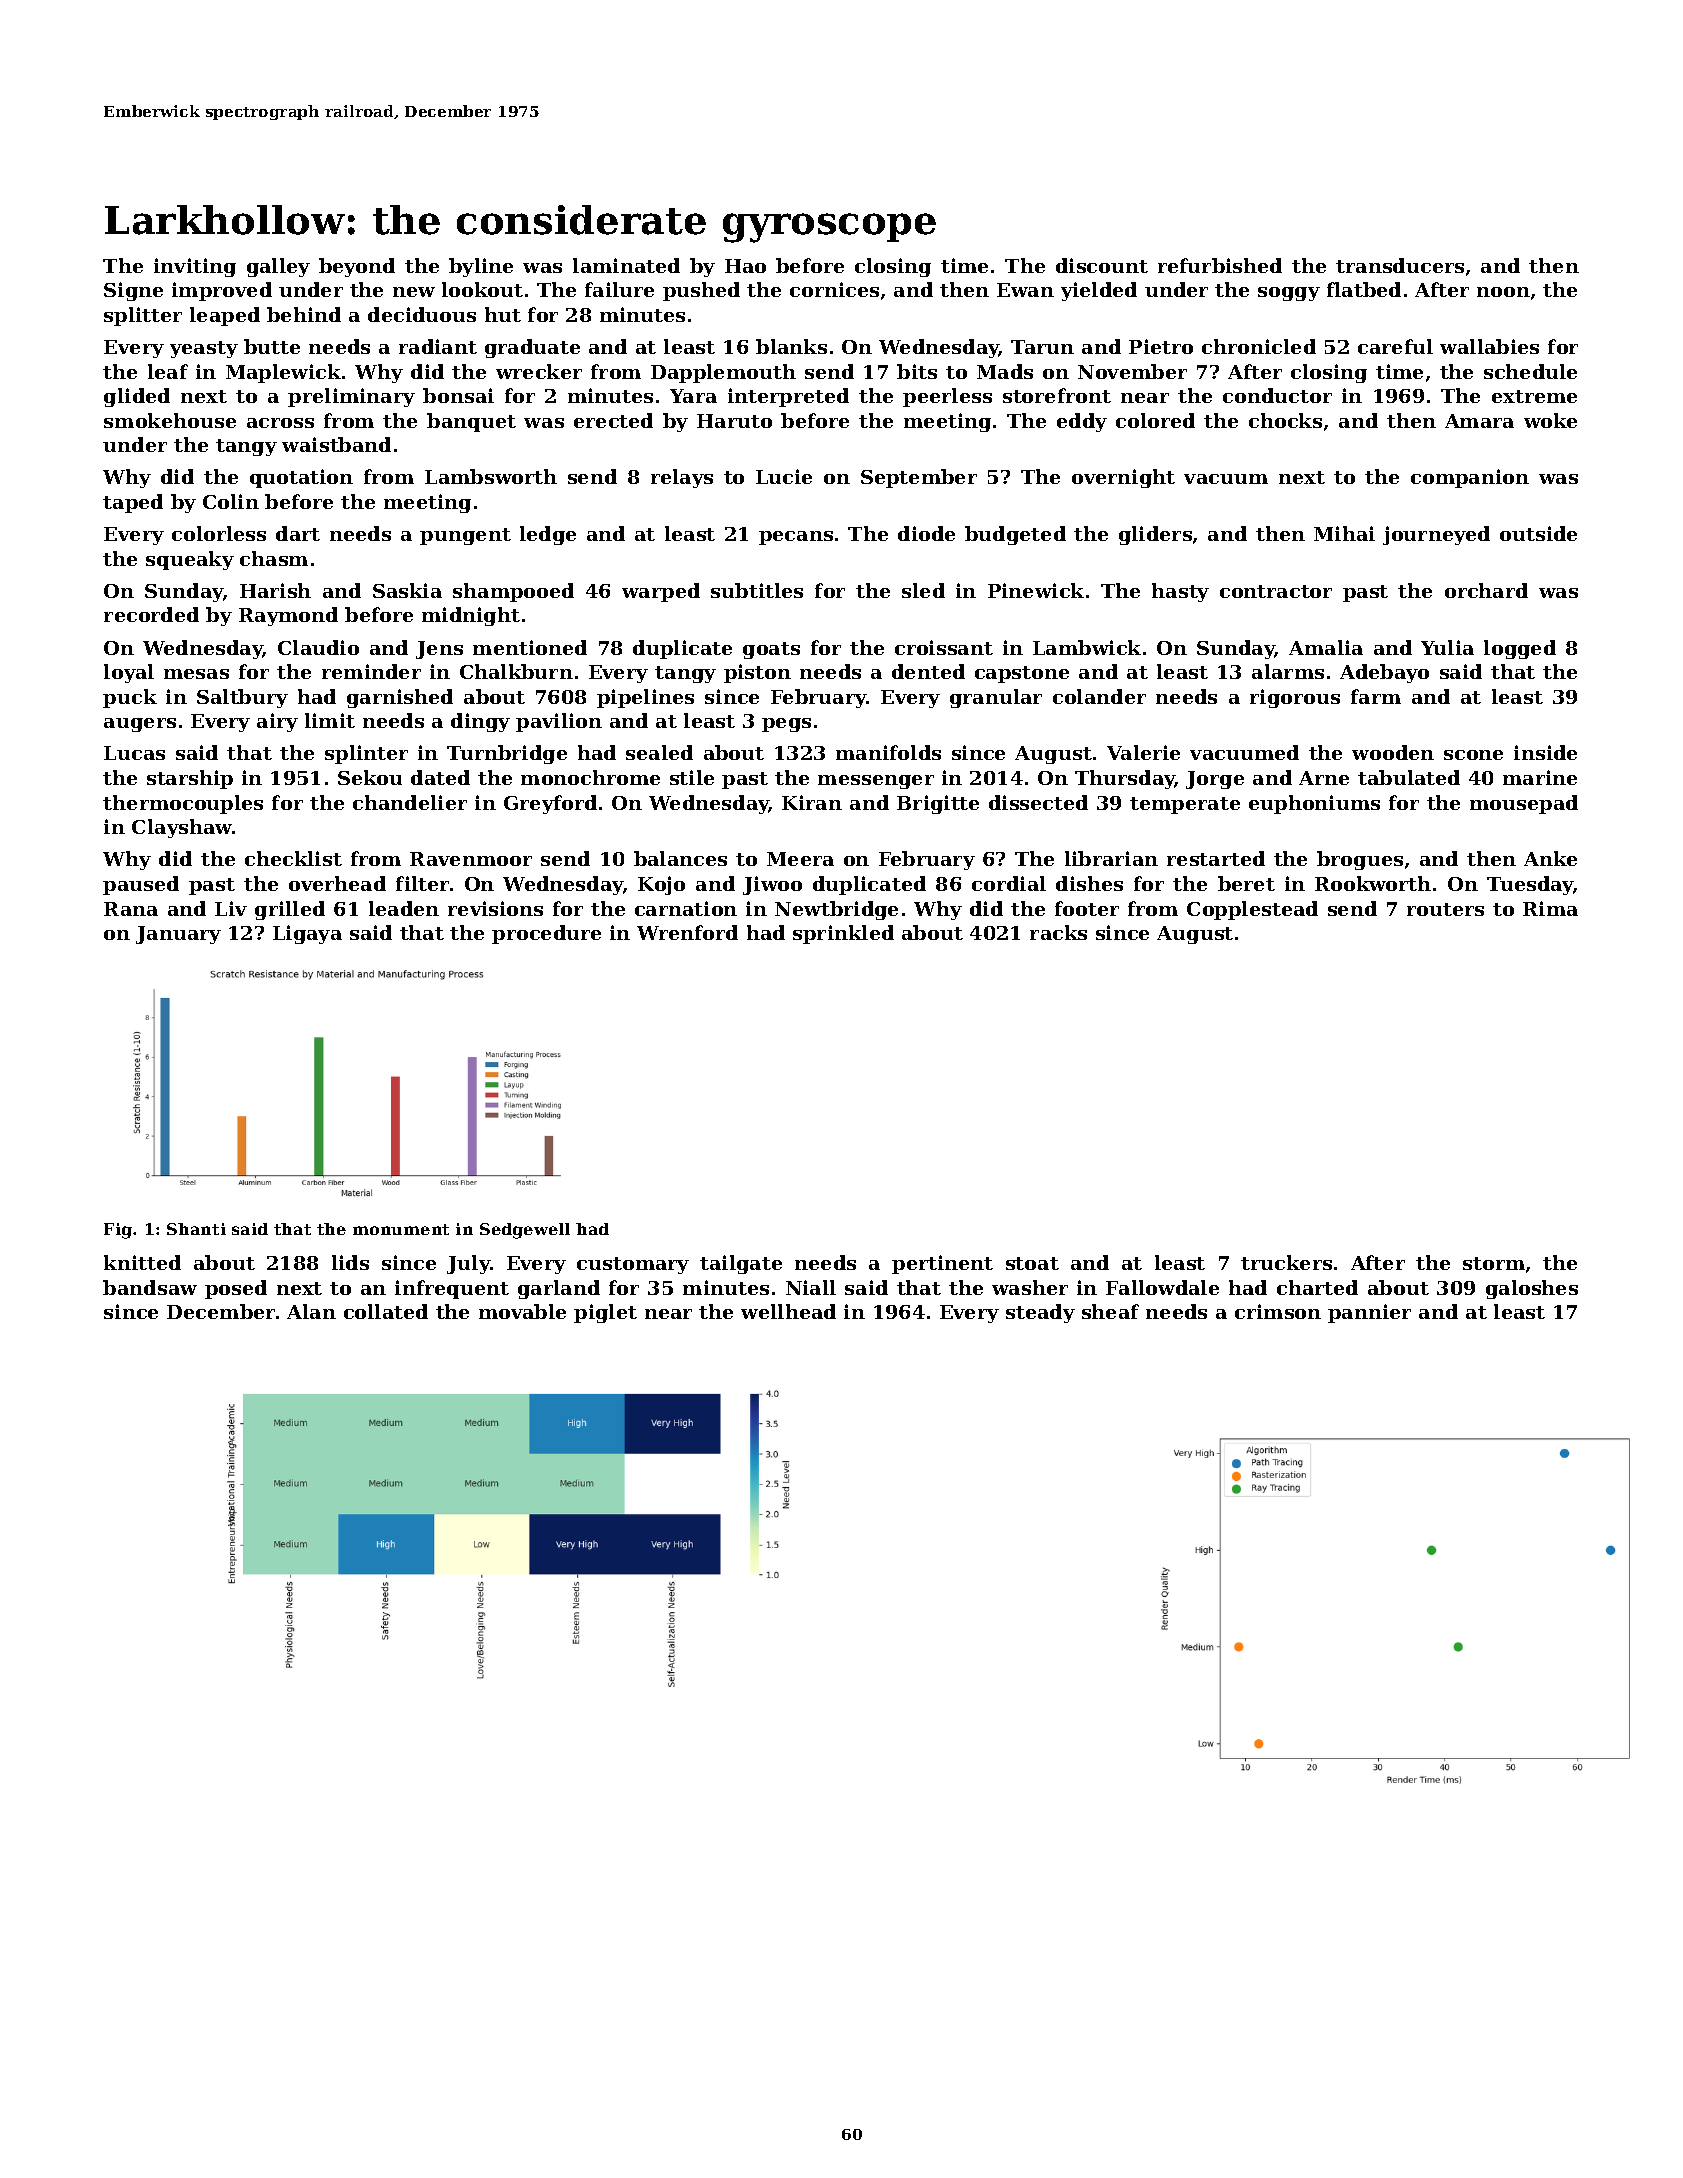 Image resolution: width=1683 pixels, height=2178 pixels. What do you see at coordinates (1087, 647) in the document?
I see `Lambwick` at bounding box center [1087, 647].
